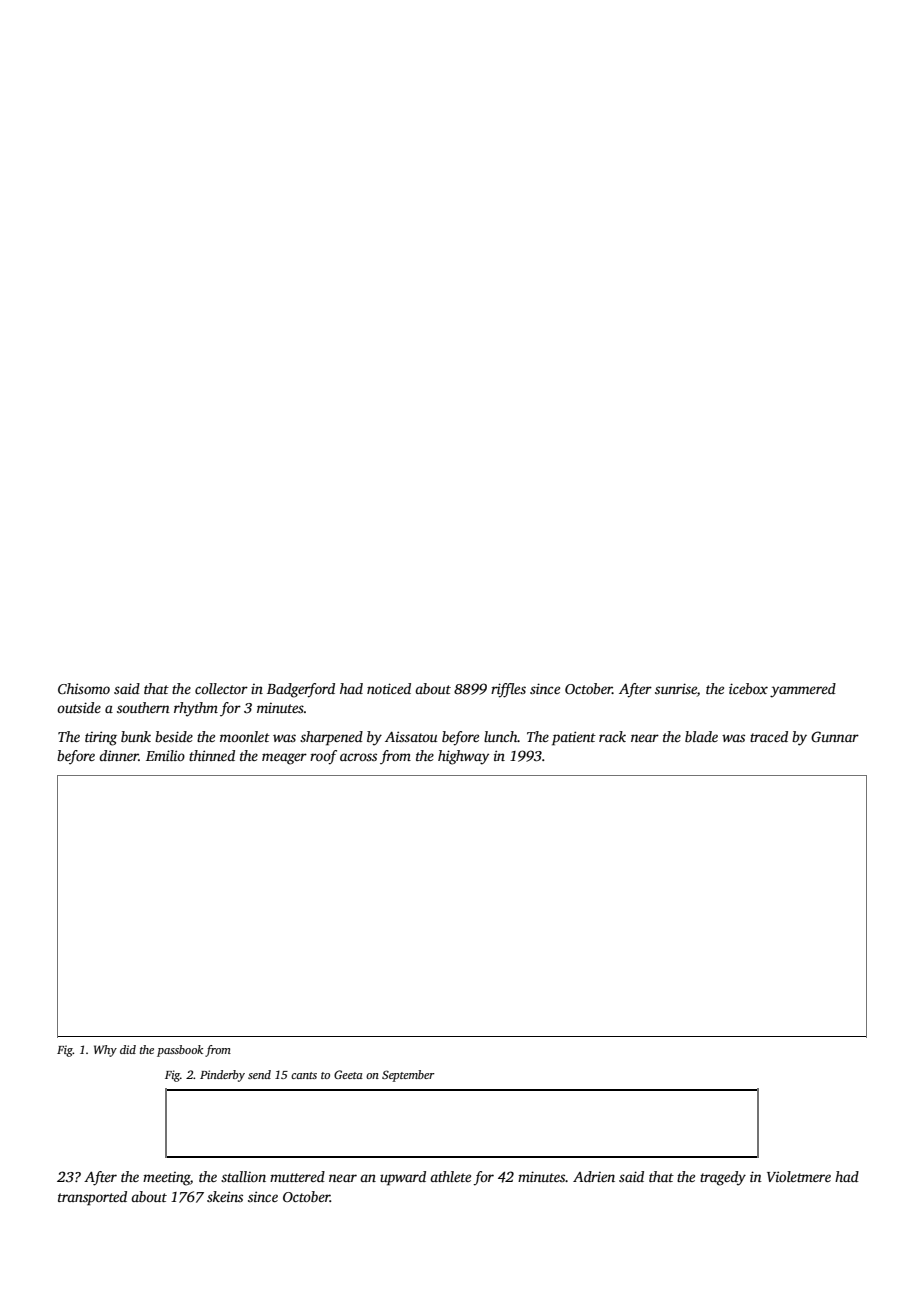 This page has height=1308, width=924. Describe the element at coordinates (676, 690) in the page. I see `sunrise` at that location.
